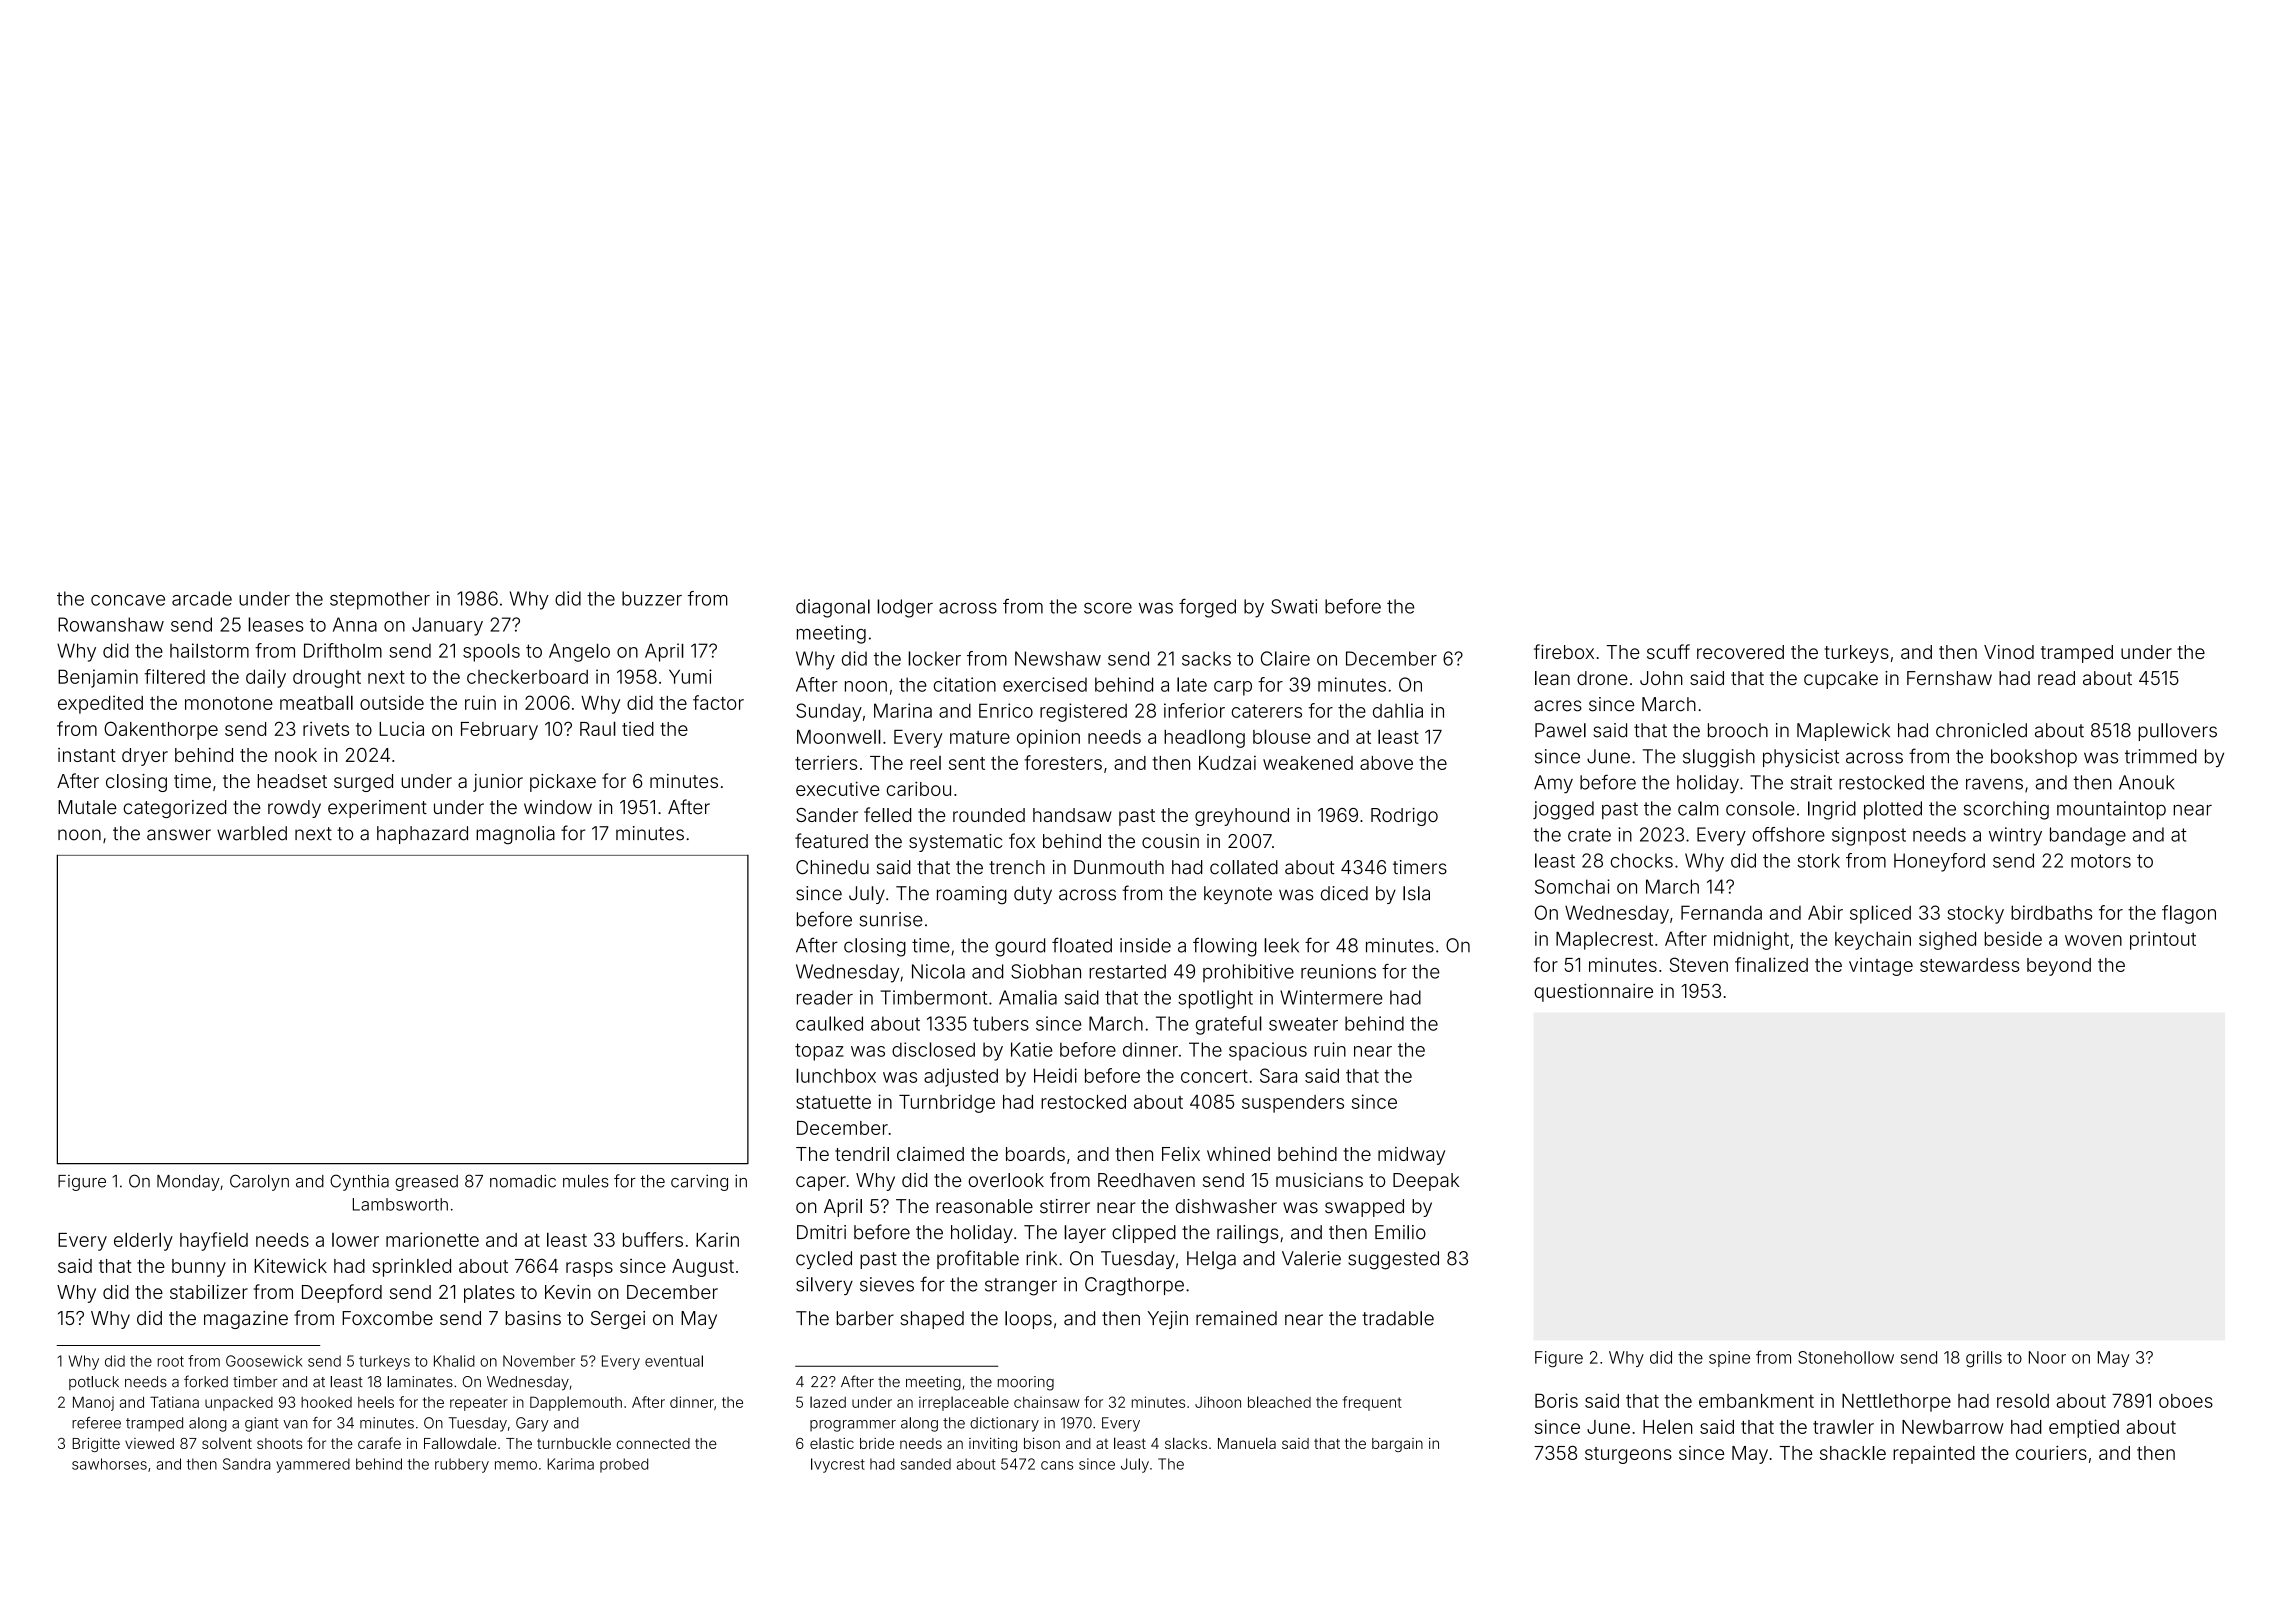  Describe the element at coordinates (1593, 993) in the screenshot. I see `questionnaire` at that location.
